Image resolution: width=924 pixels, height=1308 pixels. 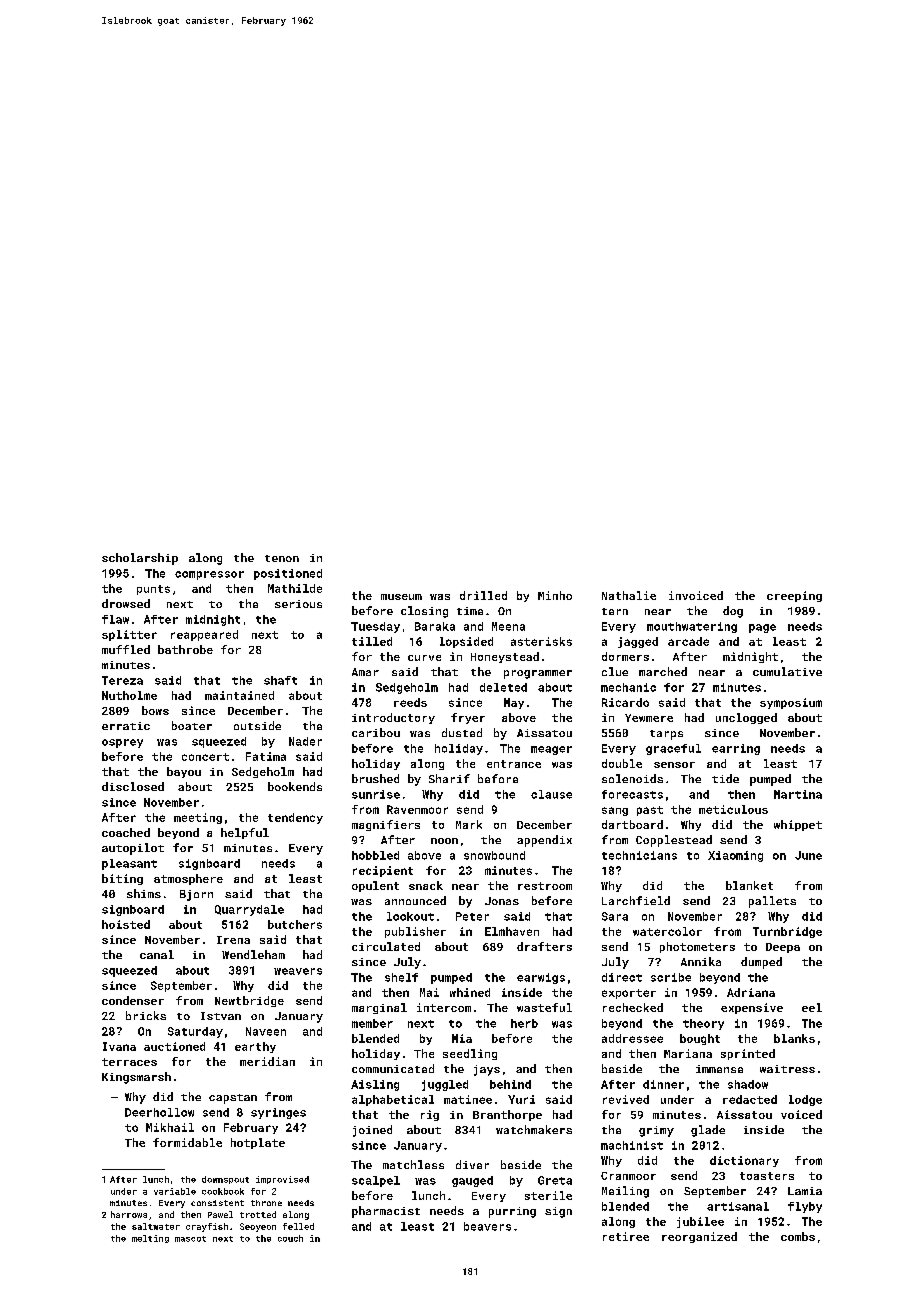 I want to click on Kingsmarsh, so click(x=136, y=1078).
